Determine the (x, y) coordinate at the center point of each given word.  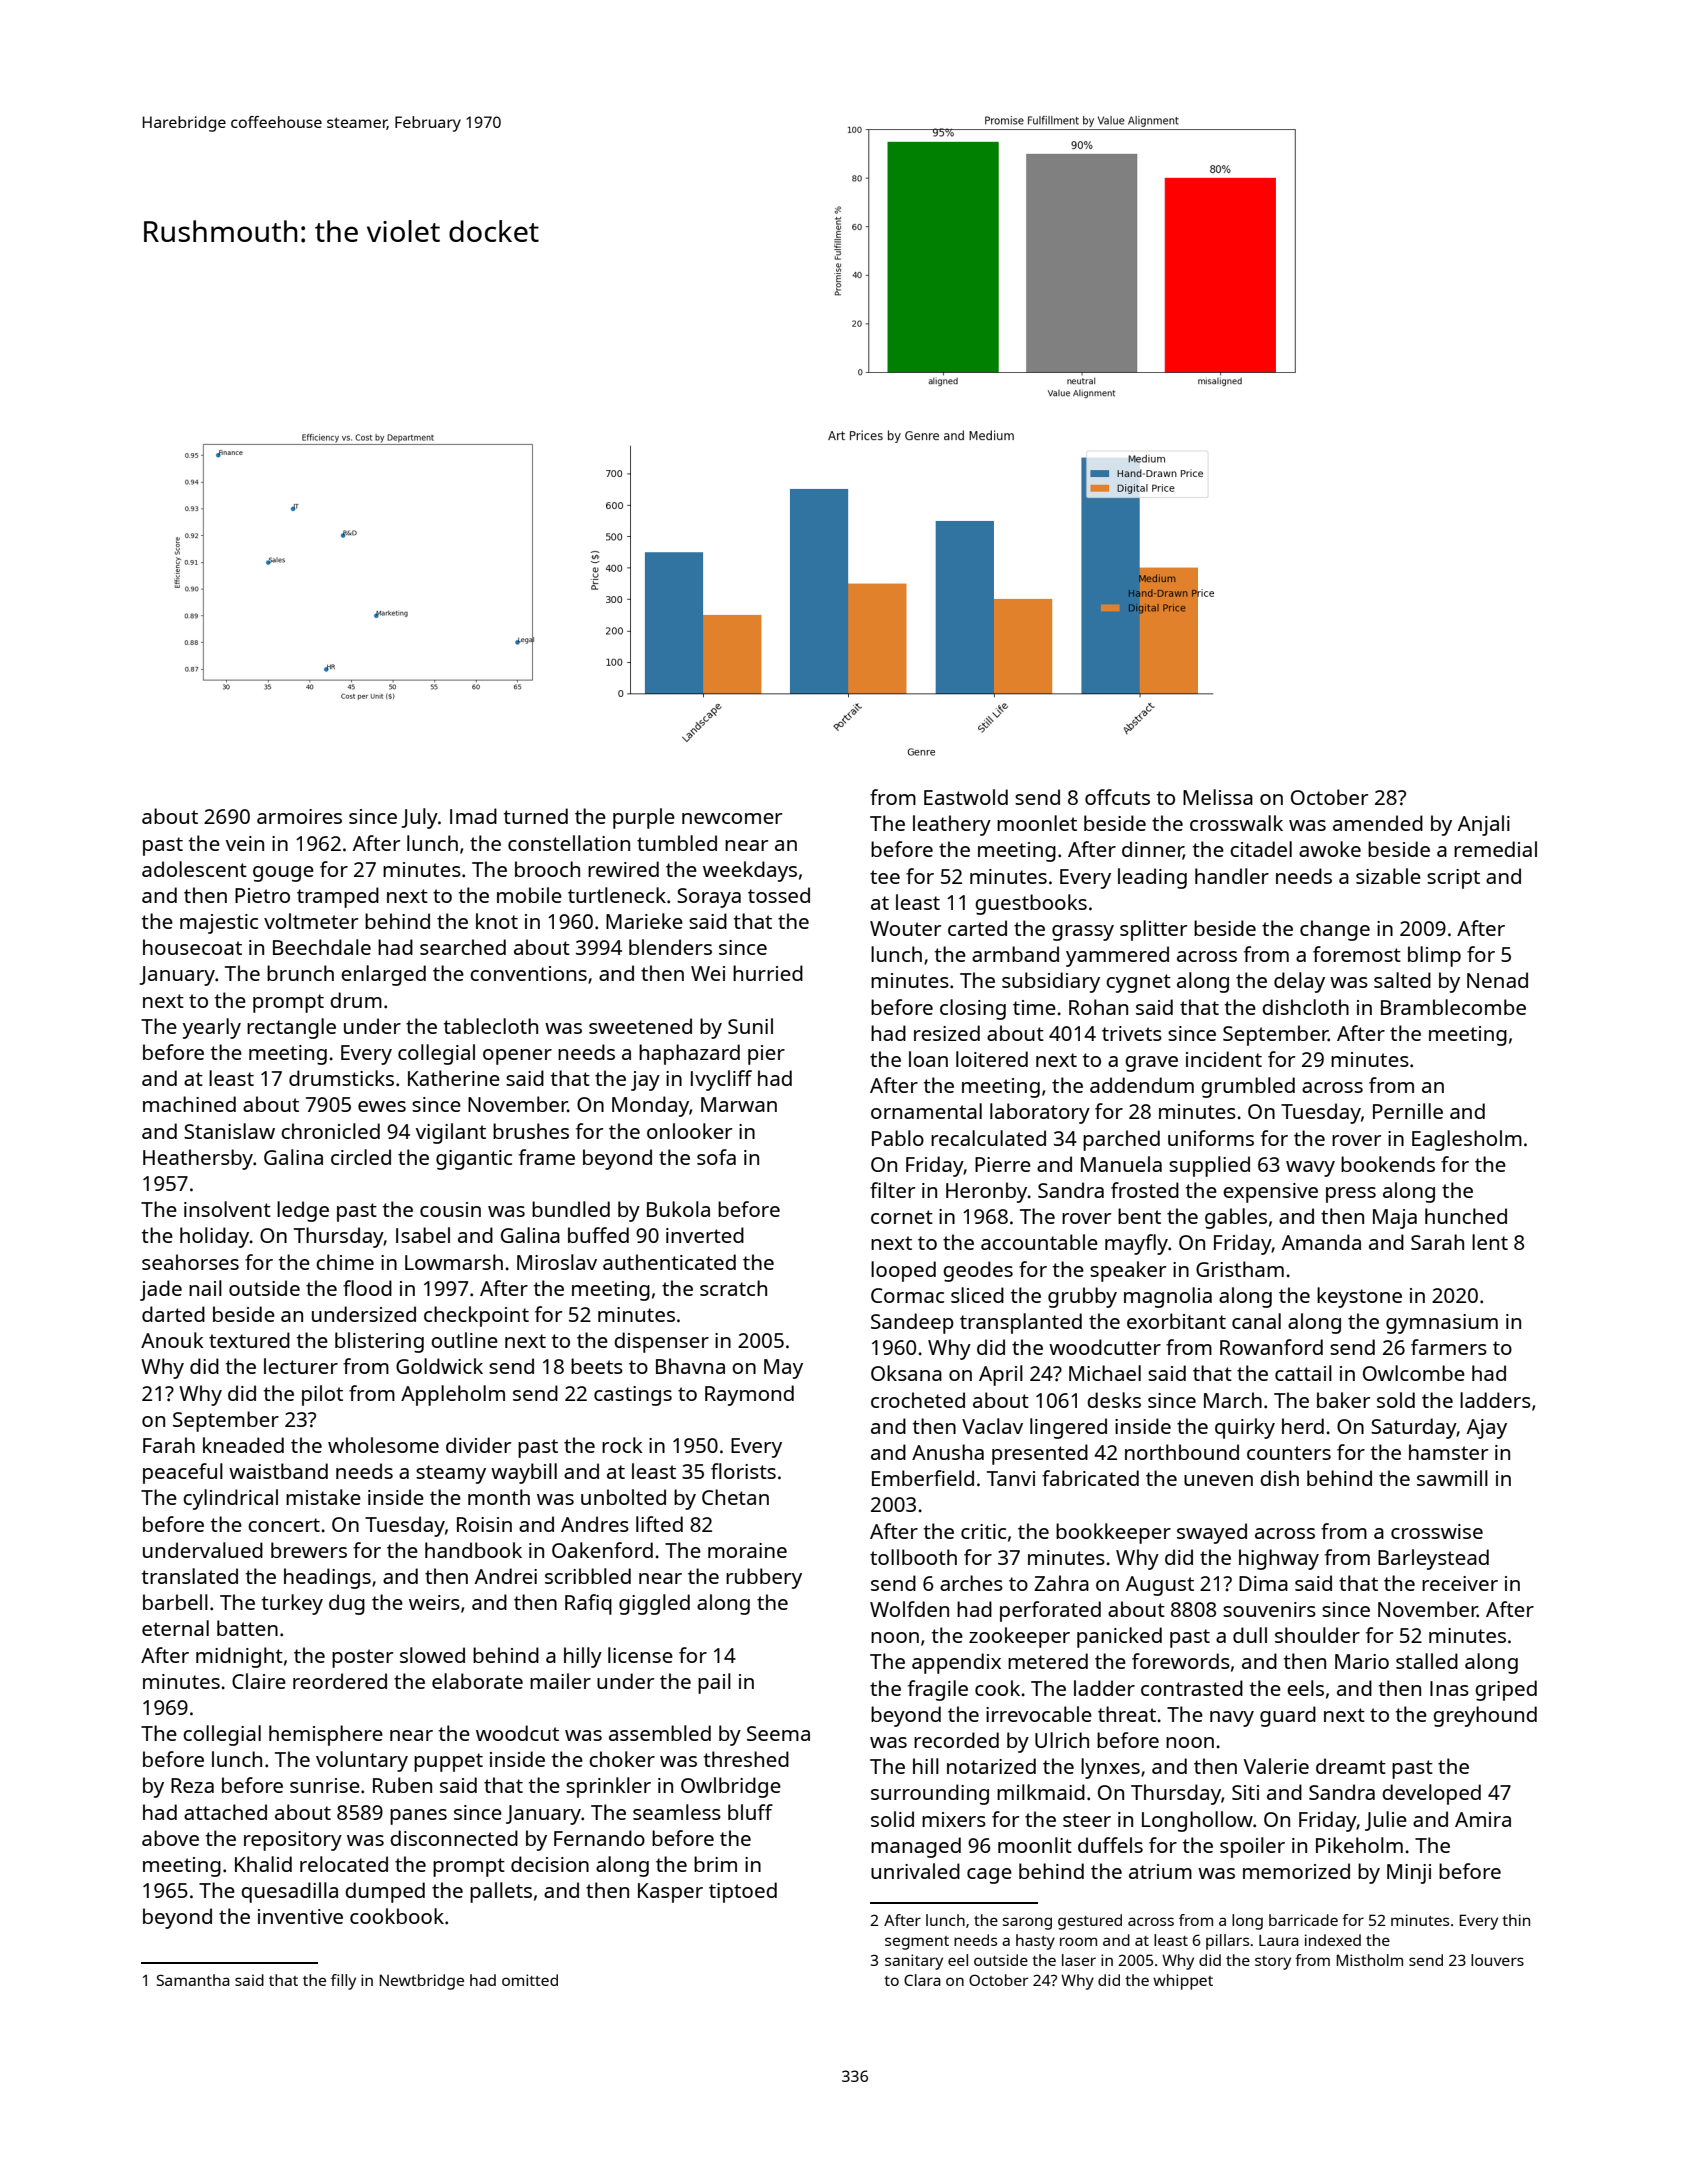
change (1335, 930)
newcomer (732, 818)
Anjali (1484, 825)
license (640, 1655)
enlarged (383, 975)
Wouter (905, 928)
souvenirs (1269, 1609)
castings (633, 1396)
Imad (473, 816)
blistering (379, 1342)
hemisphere (326, 1735)
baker (1343, 1400)
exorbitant (1176, 1321)
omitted (530, 1980)
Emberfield (923, 1478)
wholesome (383, 1445)
